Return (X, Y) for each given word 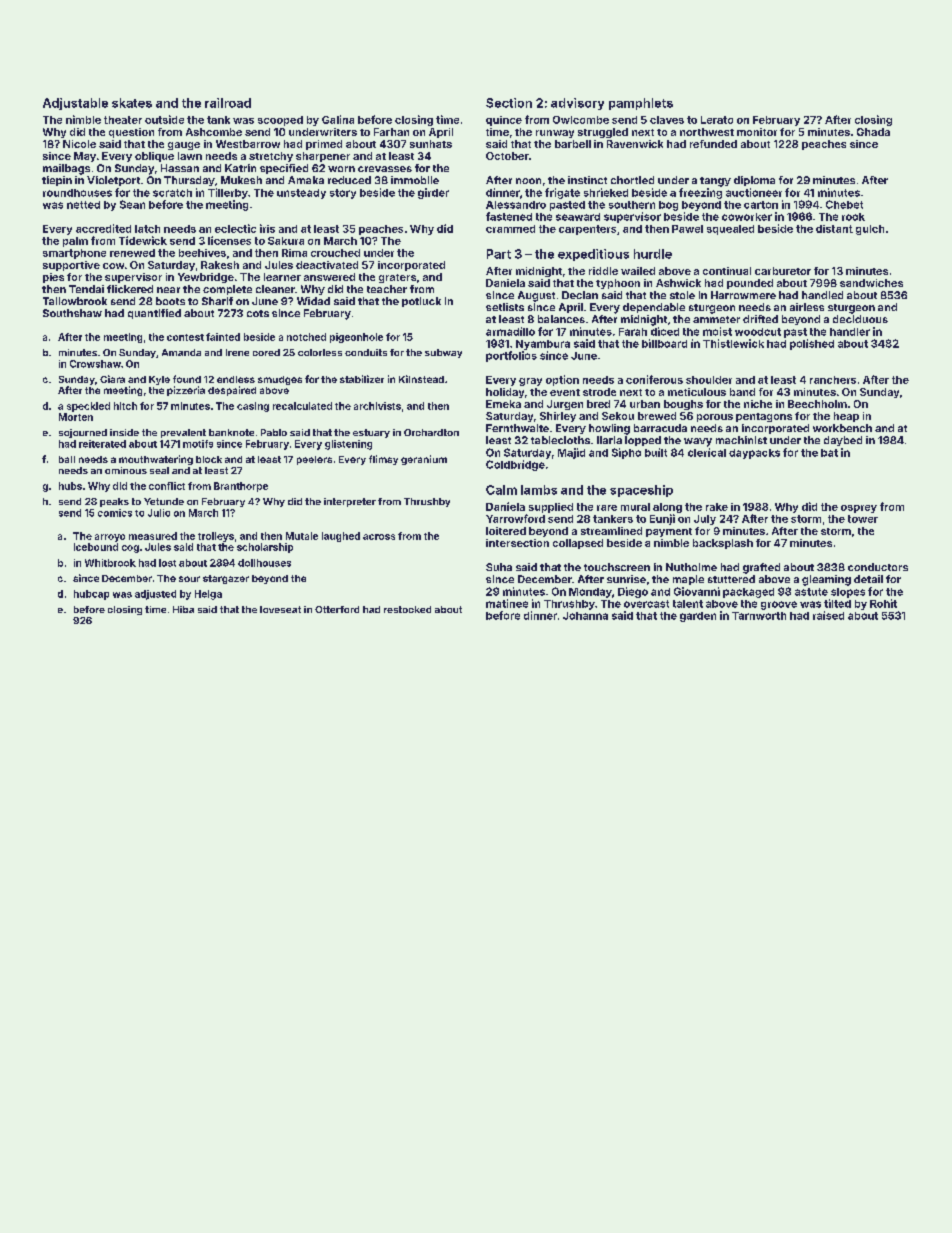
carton (761, 205)
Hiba (183, 609)
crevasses (385, 169)
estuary (371, 433)
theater (123, 120)
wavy (698, 442)
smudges (280, 380)
